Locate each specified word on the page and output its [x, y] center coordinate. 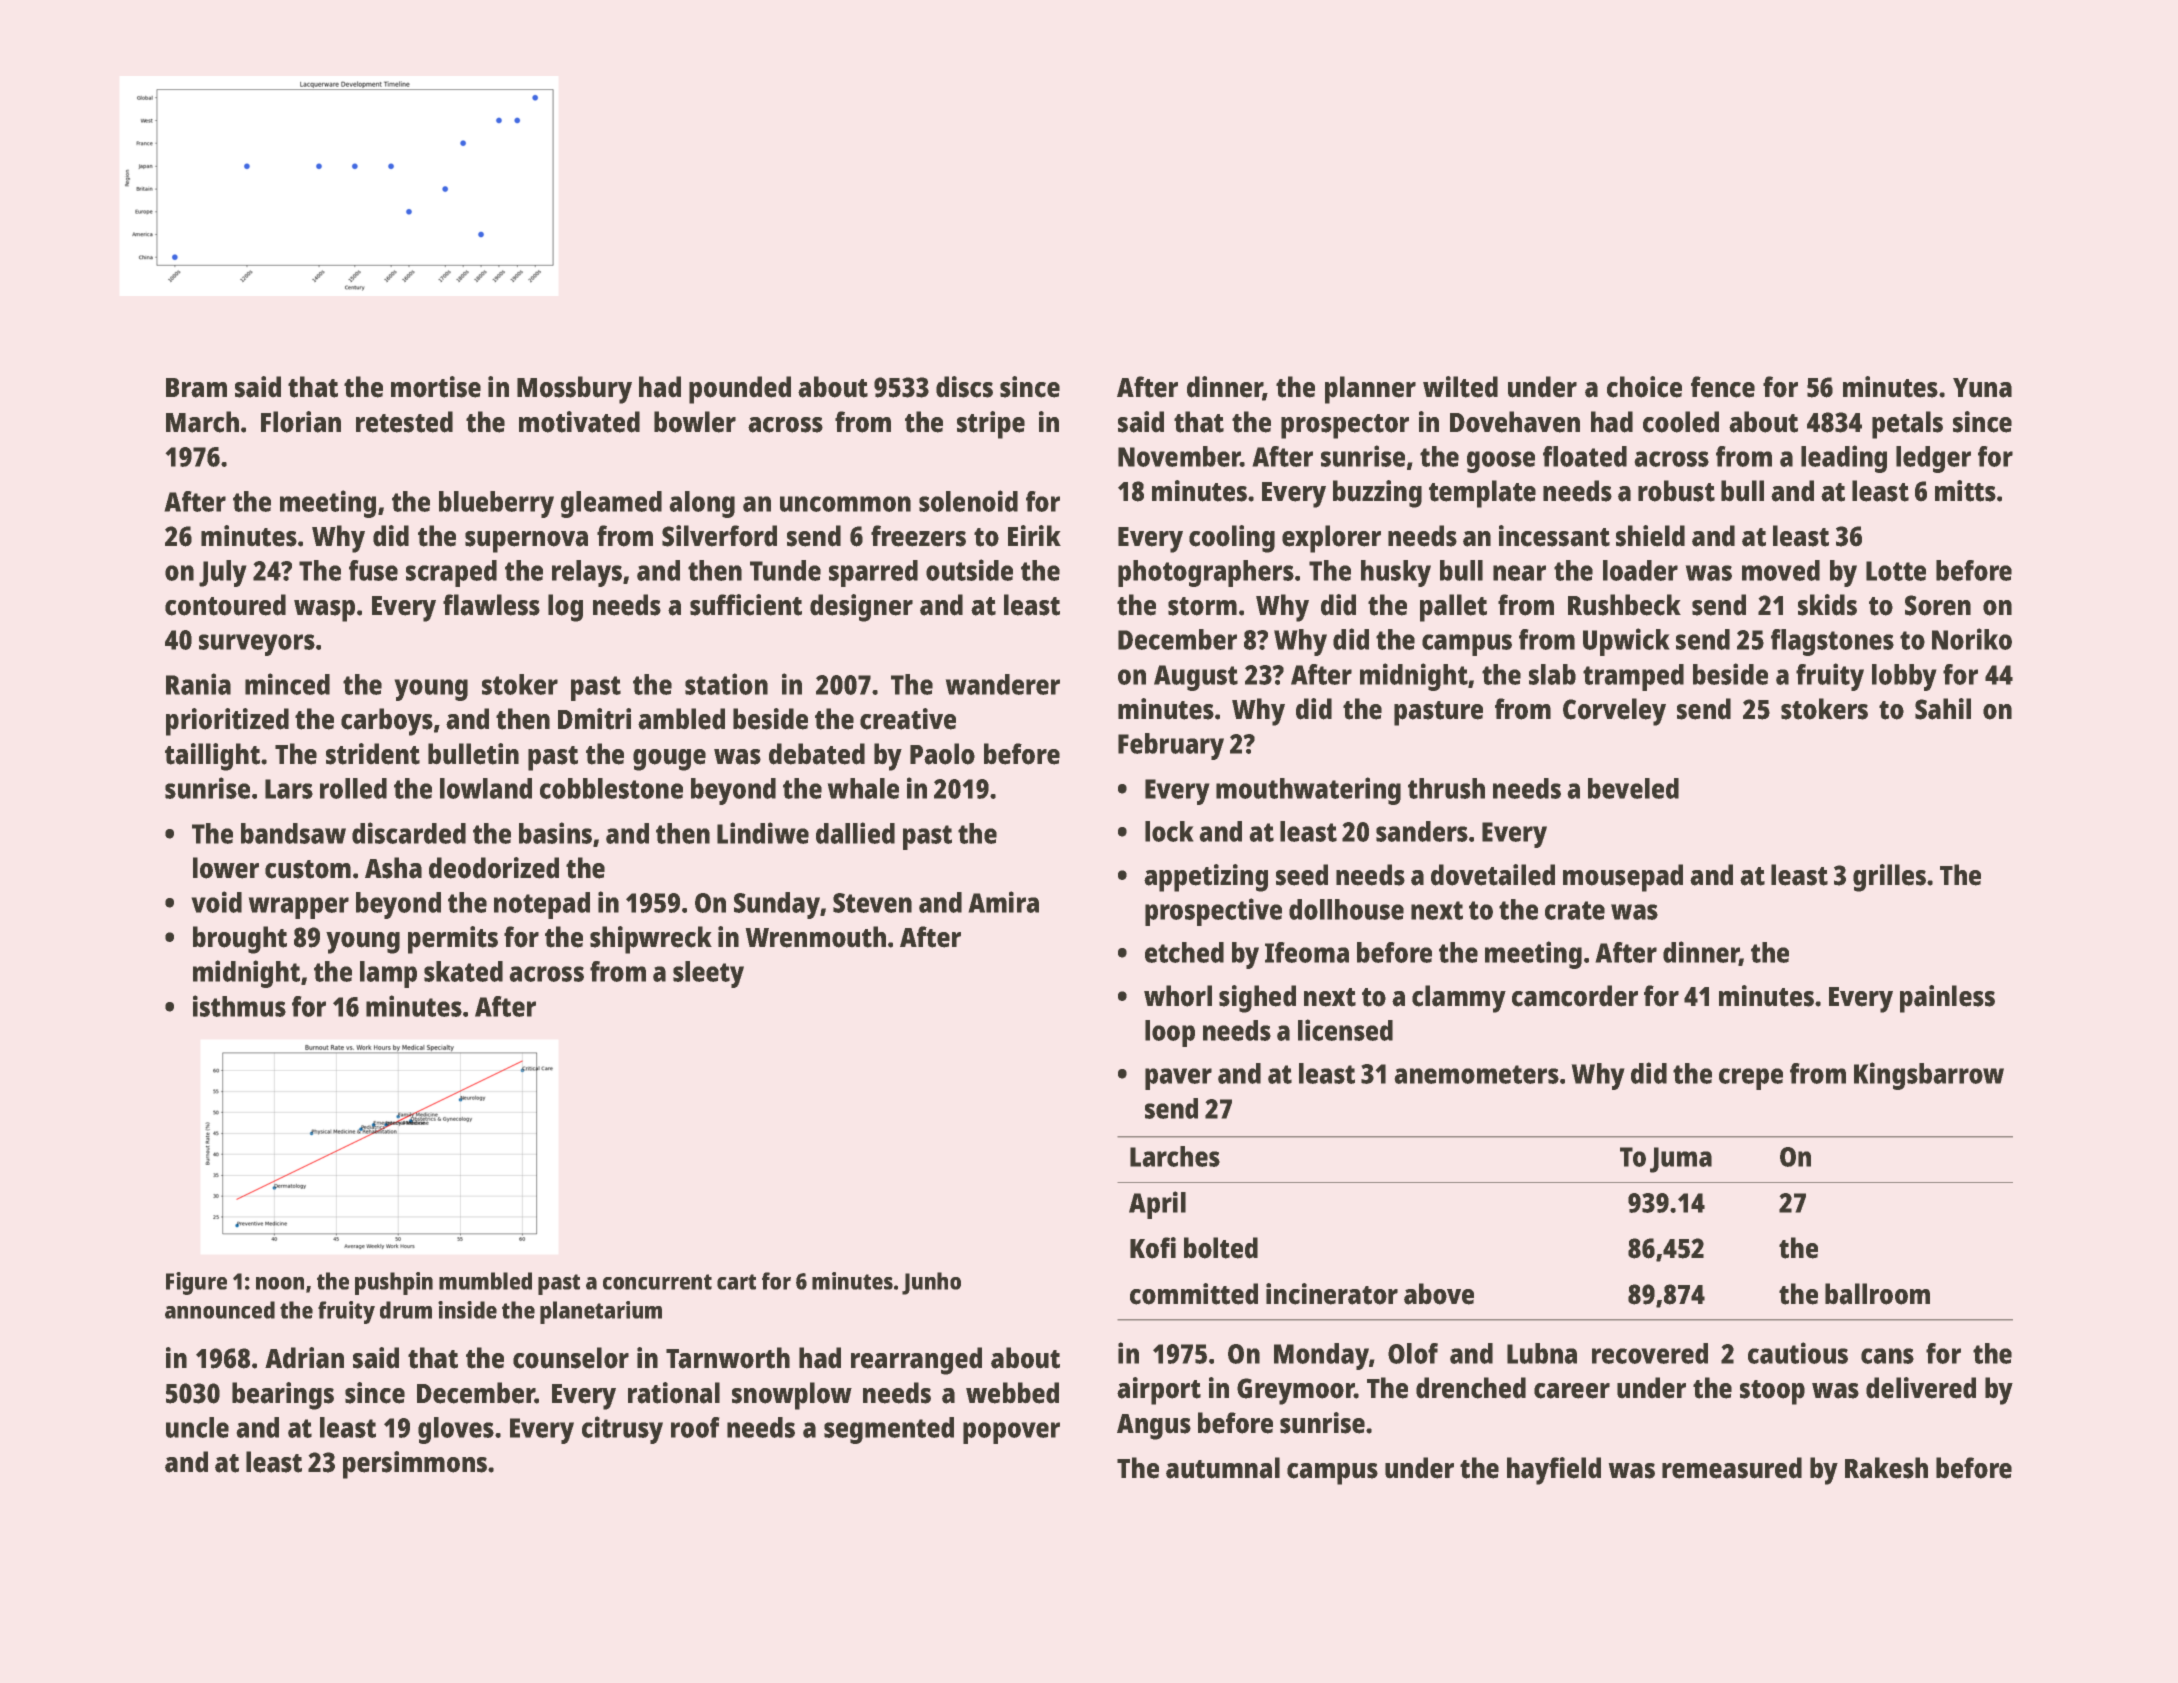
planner [1370, 390]
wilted [1460, 387]
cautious [1798, 1353]
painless [1947, 999]
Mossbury [574, 390]
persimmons [415, 1465]
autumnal [1223, 1468]
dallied [855, 833]
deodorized [494, 868]
